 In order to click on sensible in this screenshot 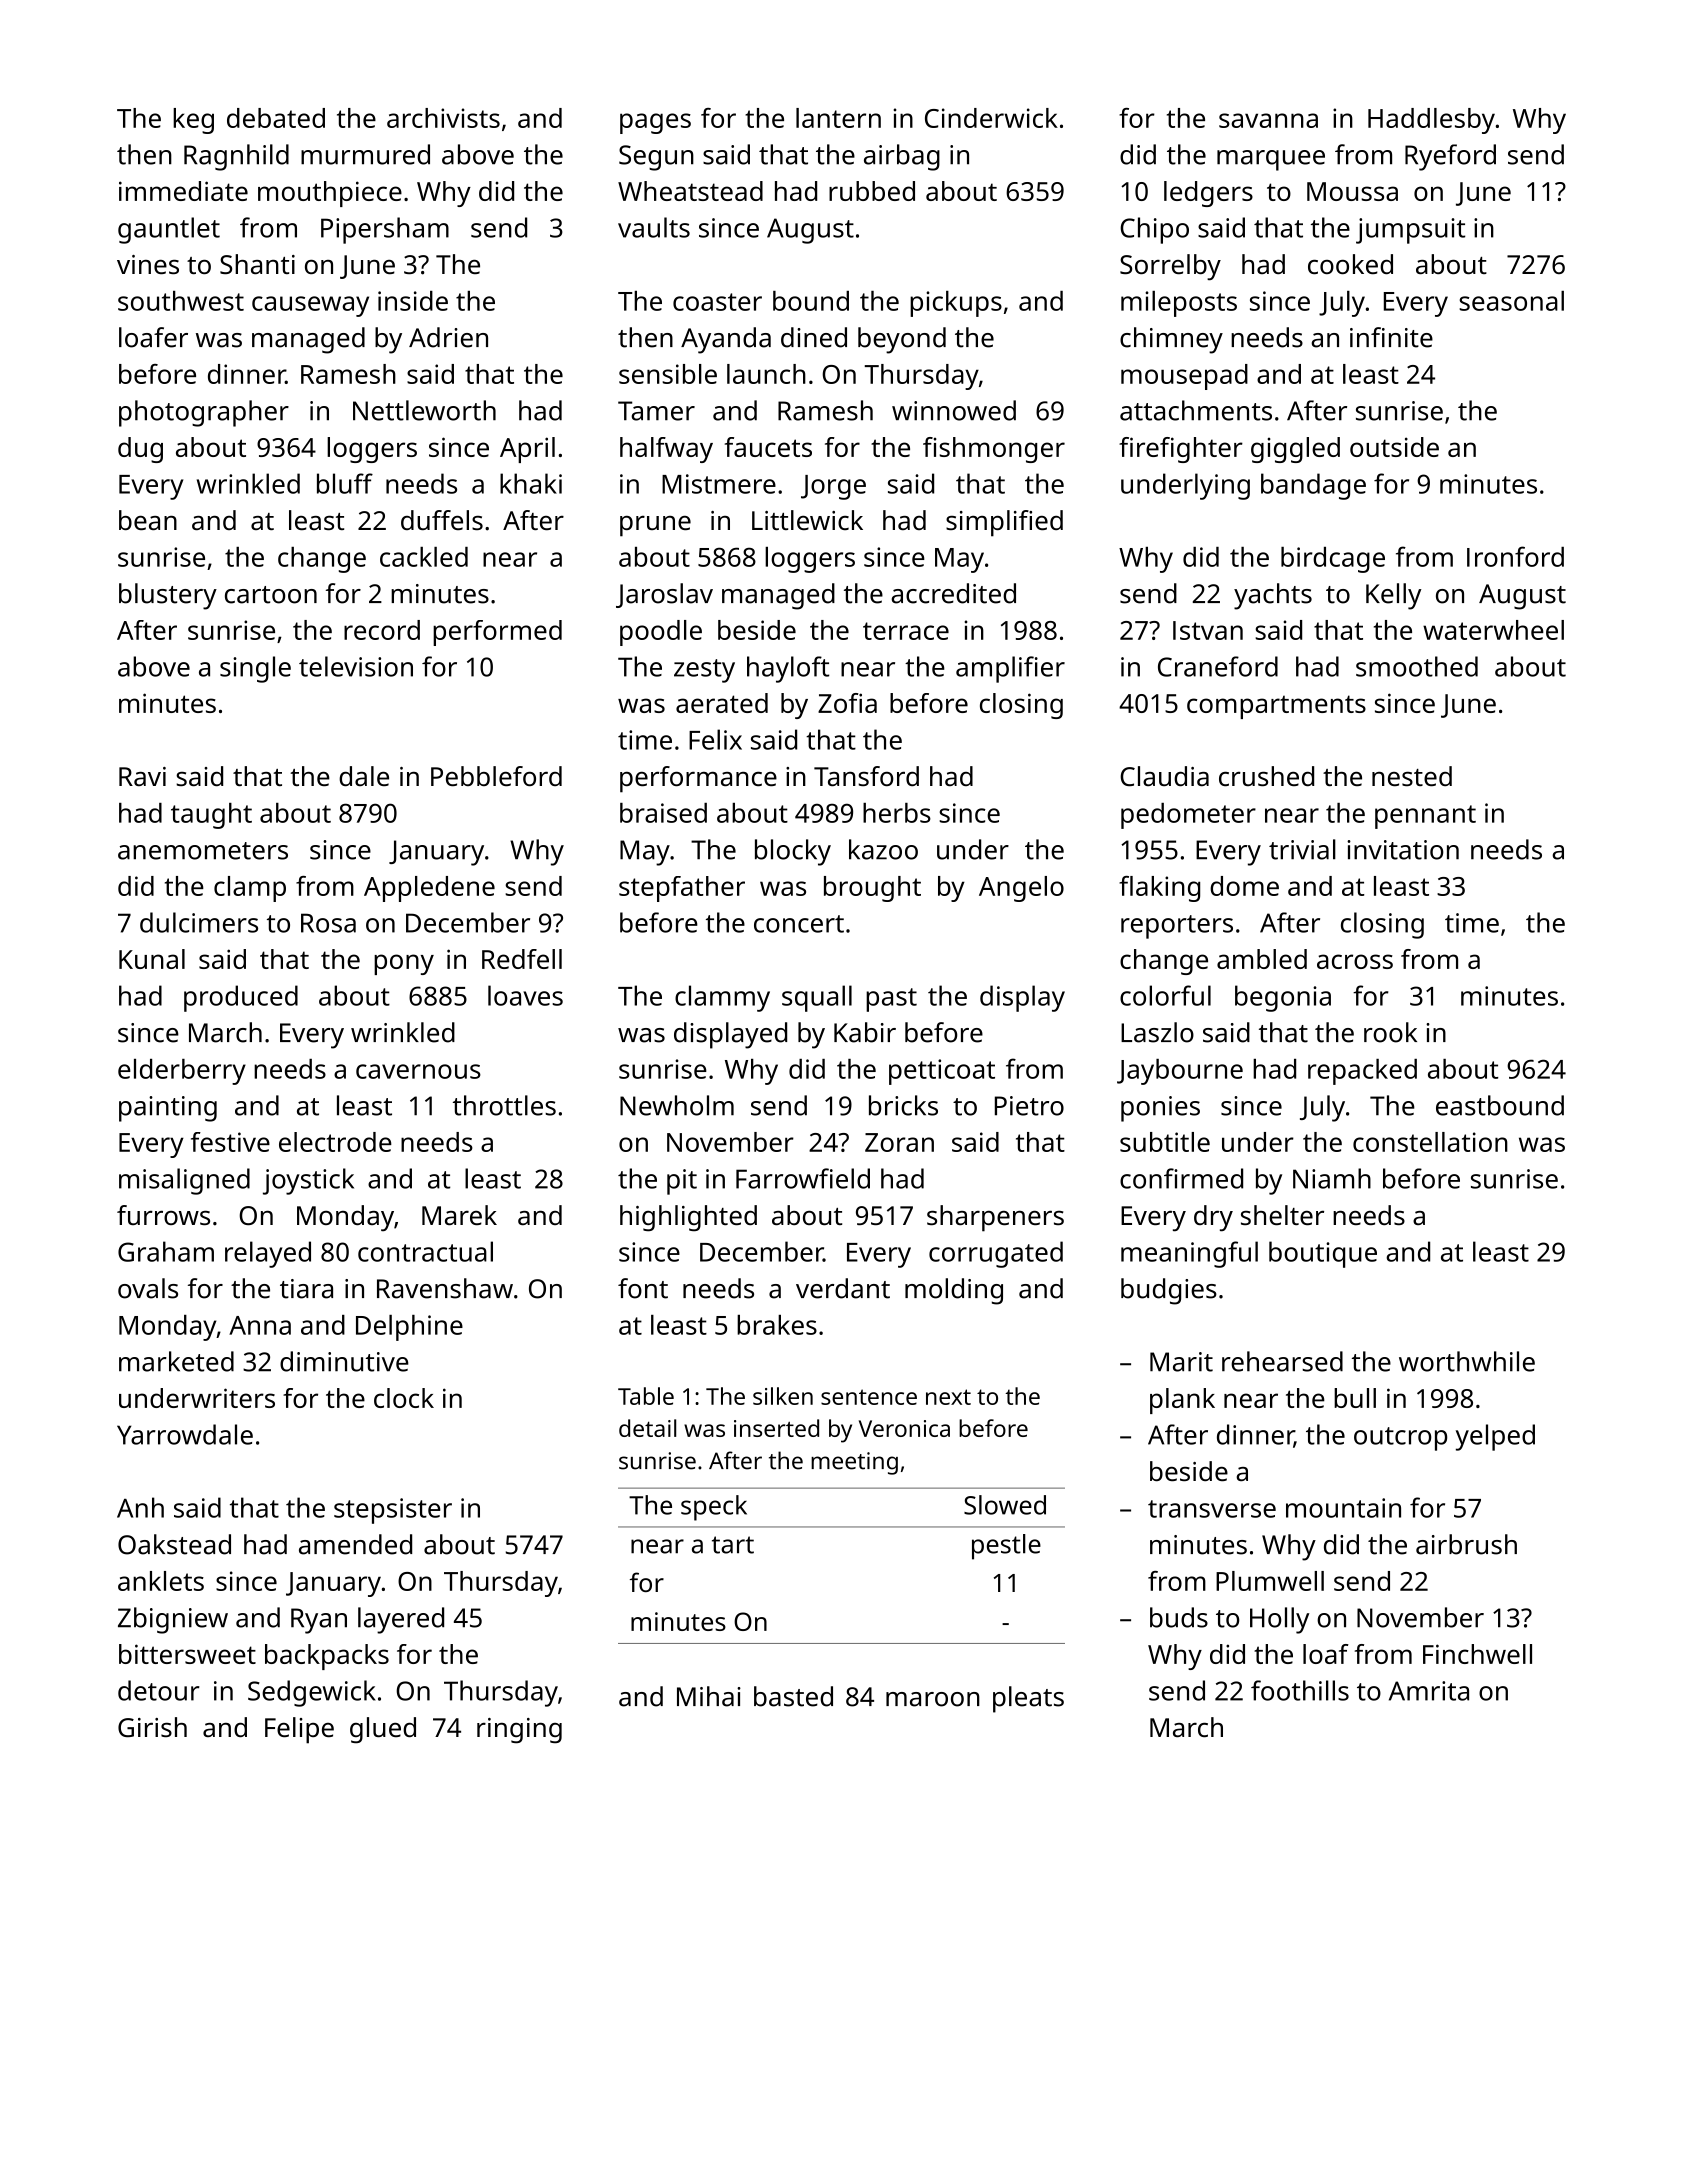, I will do `click(668, 374)`.
